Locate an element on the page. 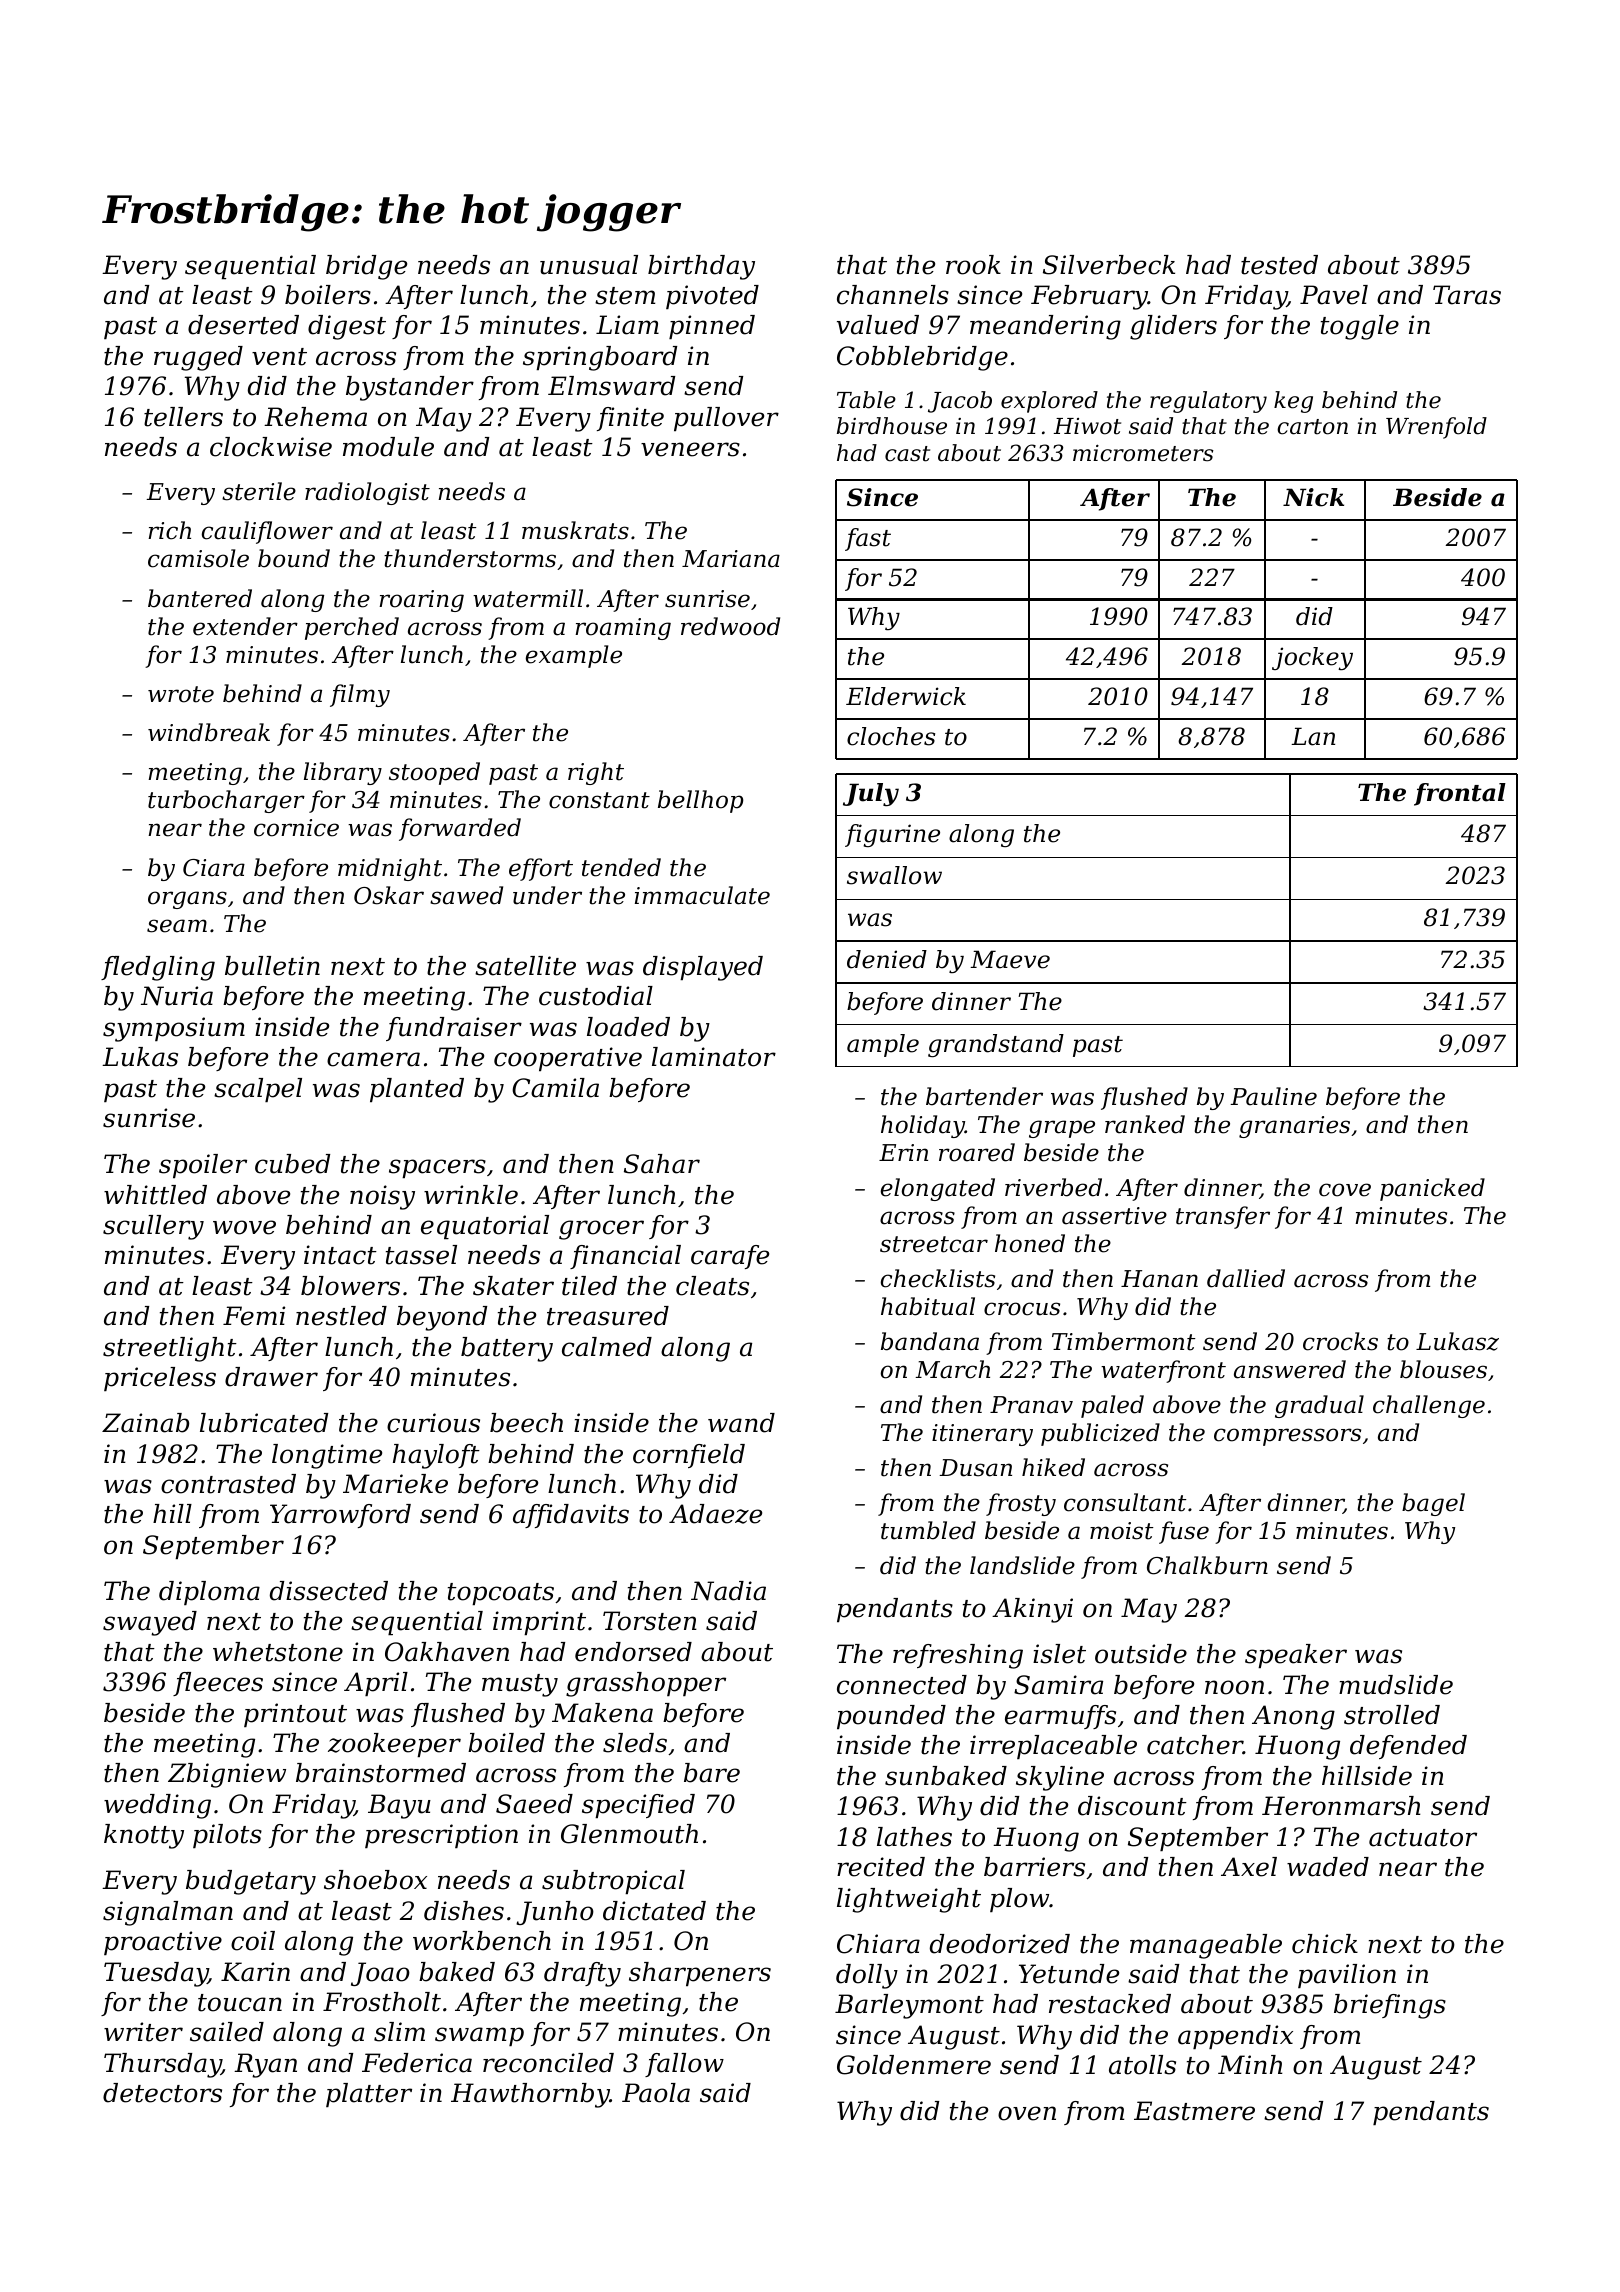  pullover is located at coordinates (726, 419).
